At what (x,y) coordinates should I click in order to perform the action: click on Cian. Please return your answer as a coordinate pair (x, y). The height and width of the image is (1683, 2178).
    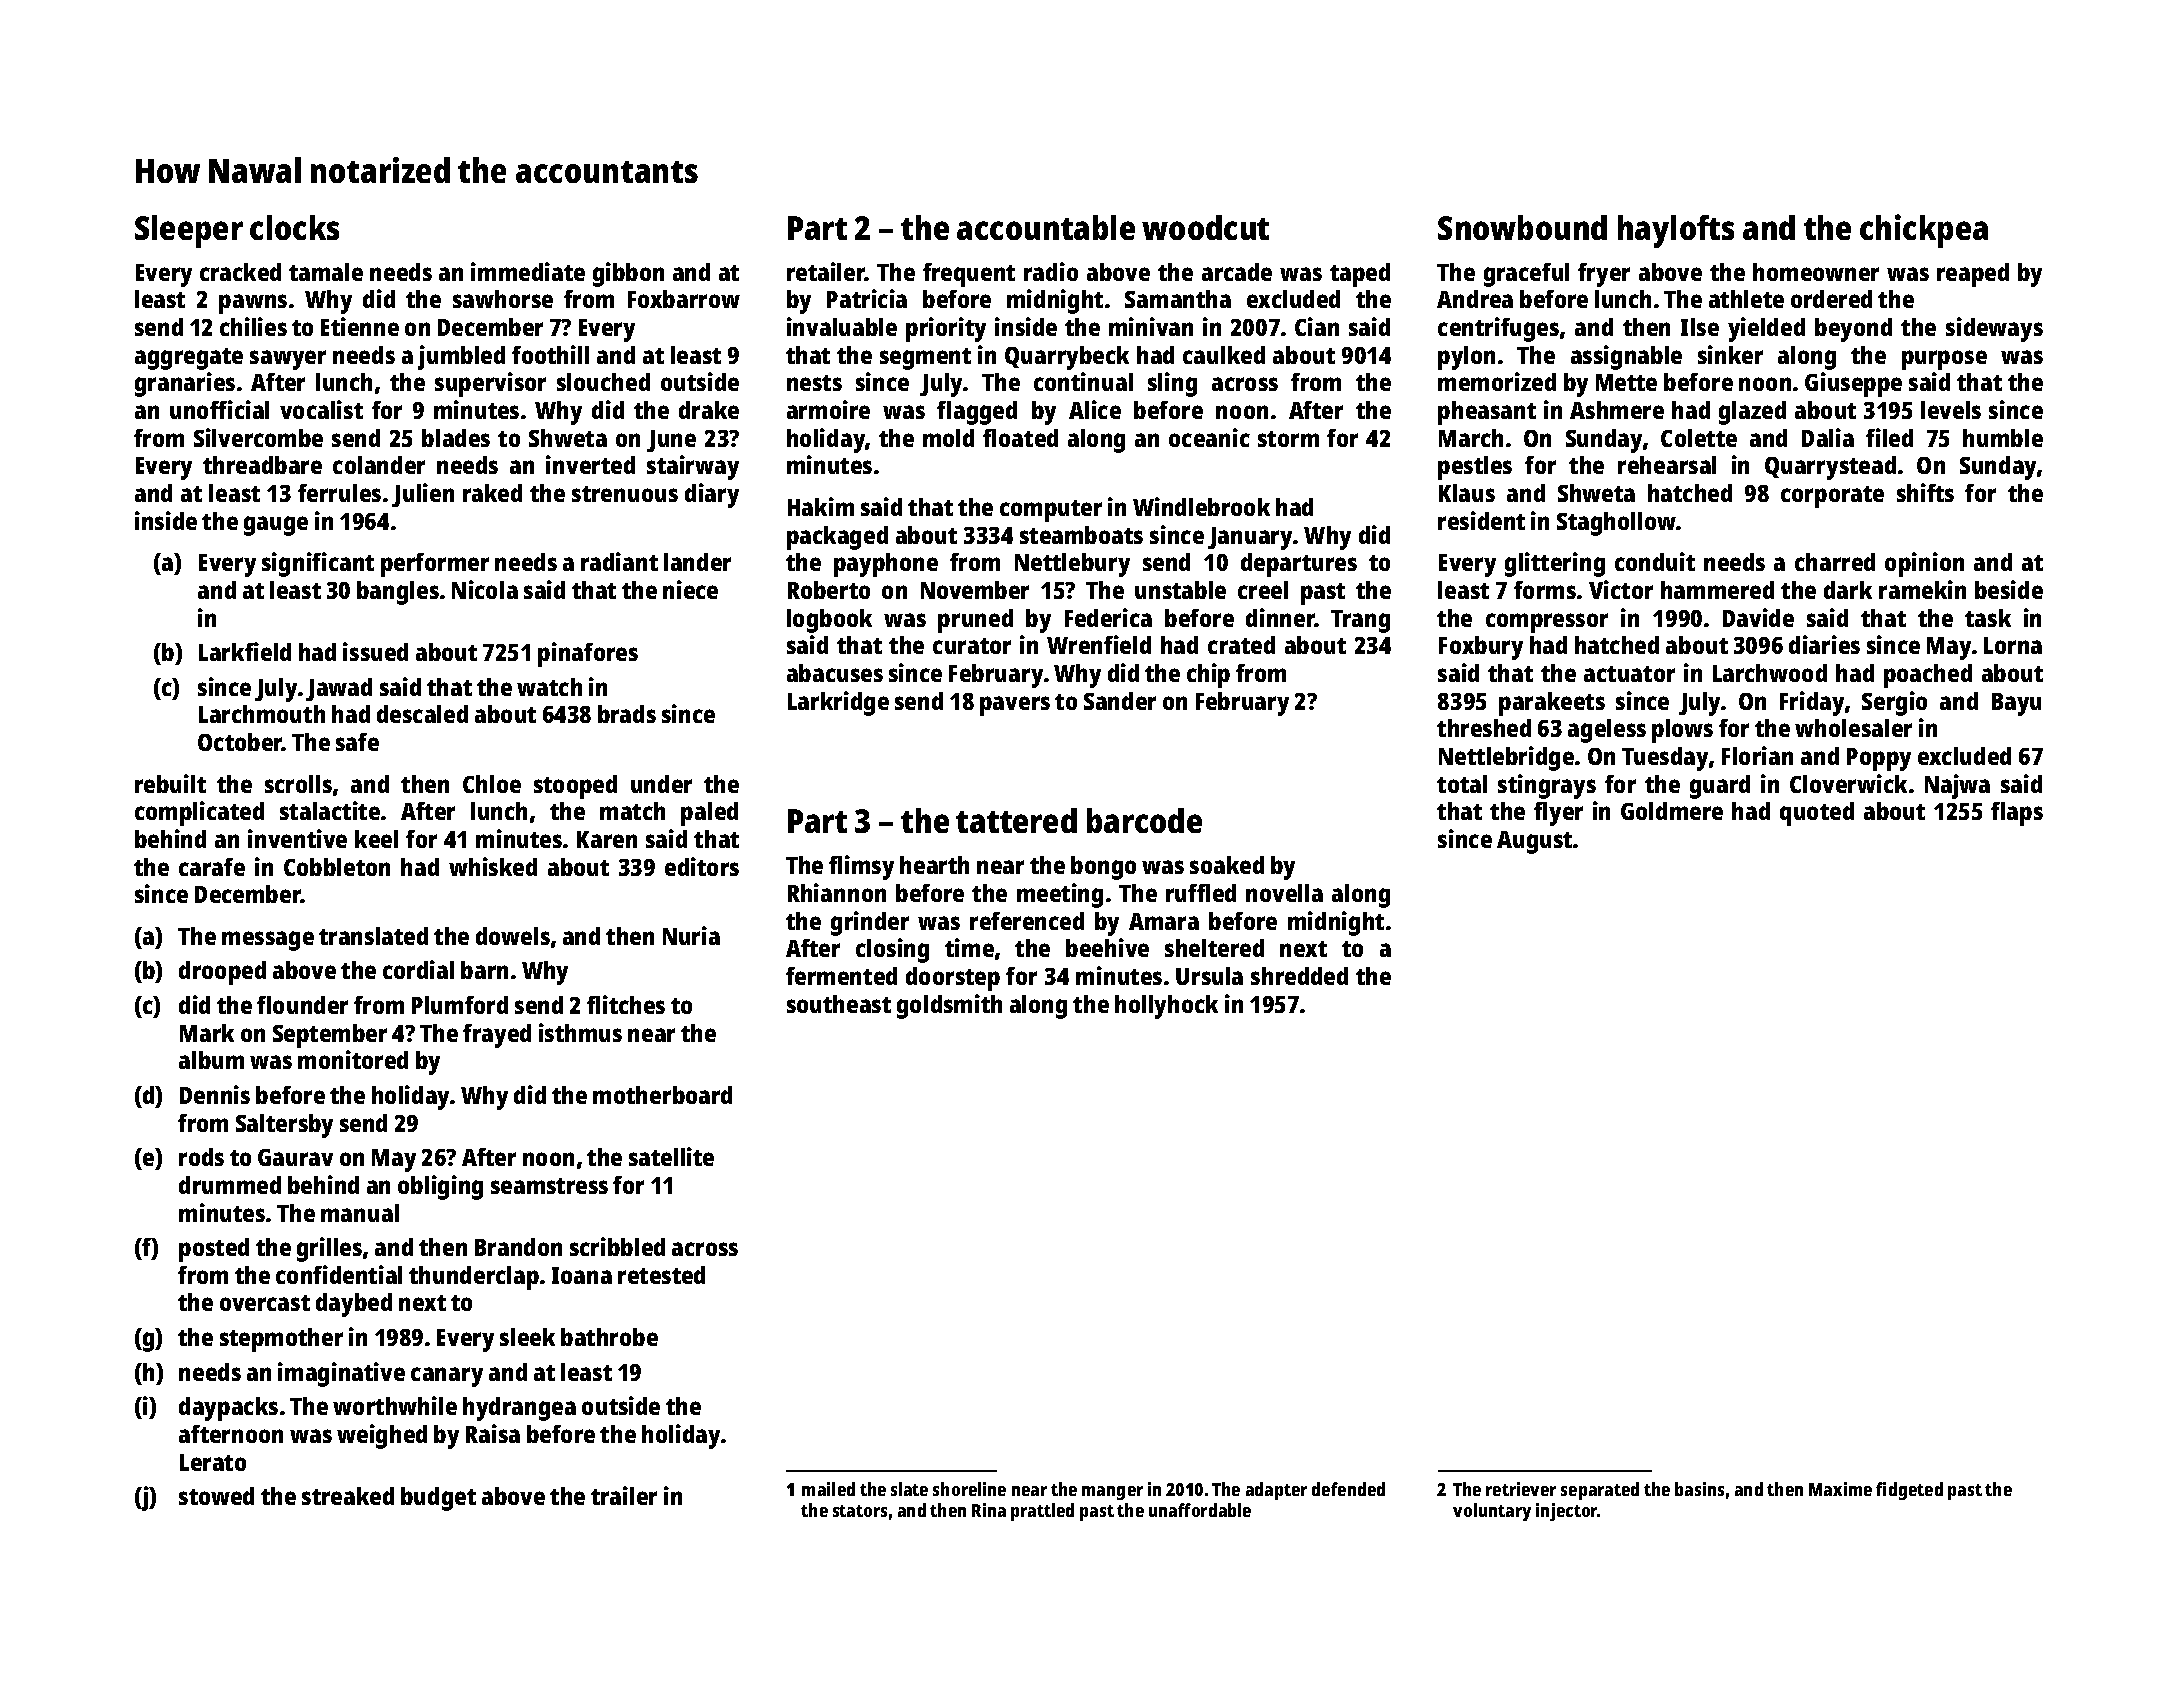
    Looking at the image, I should click on (1317, 326).
